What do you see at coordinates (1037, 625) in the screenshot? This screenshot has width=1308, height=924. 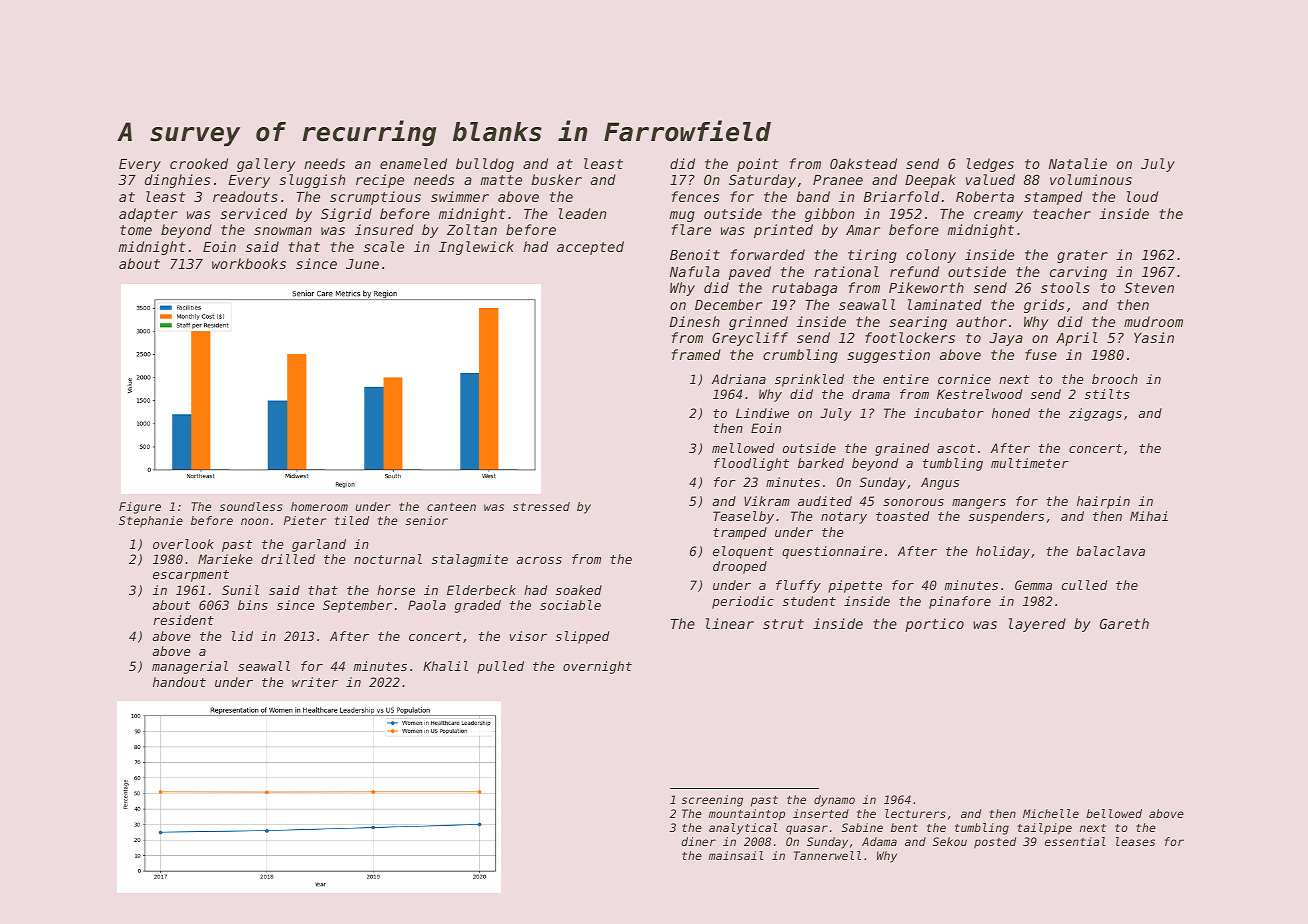 I see `layered` at bounding box center [1037, 625].
